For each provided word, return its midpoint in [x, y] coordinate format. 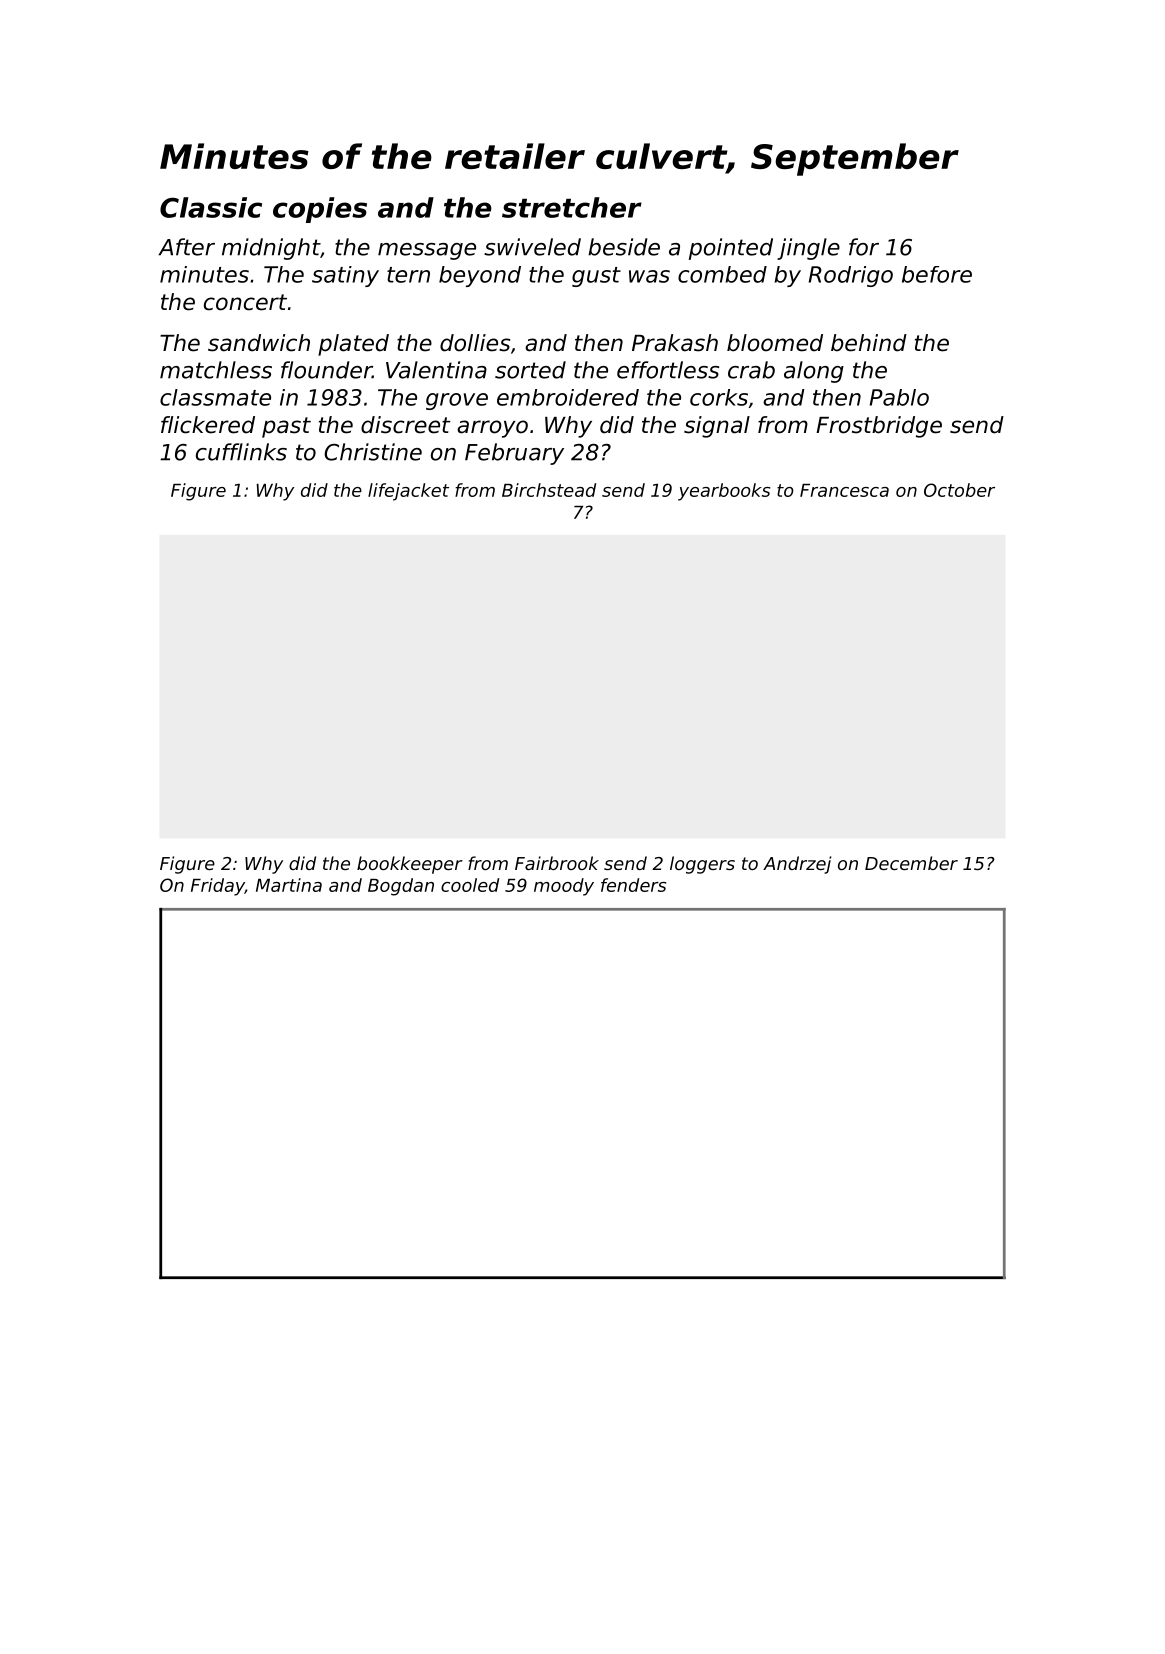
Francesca [844, 490]
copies [320, 210]
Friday [218, 887]
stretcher [572, 207]
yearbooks [724, 492]
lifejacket [408, 492]
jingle [808, 249]
